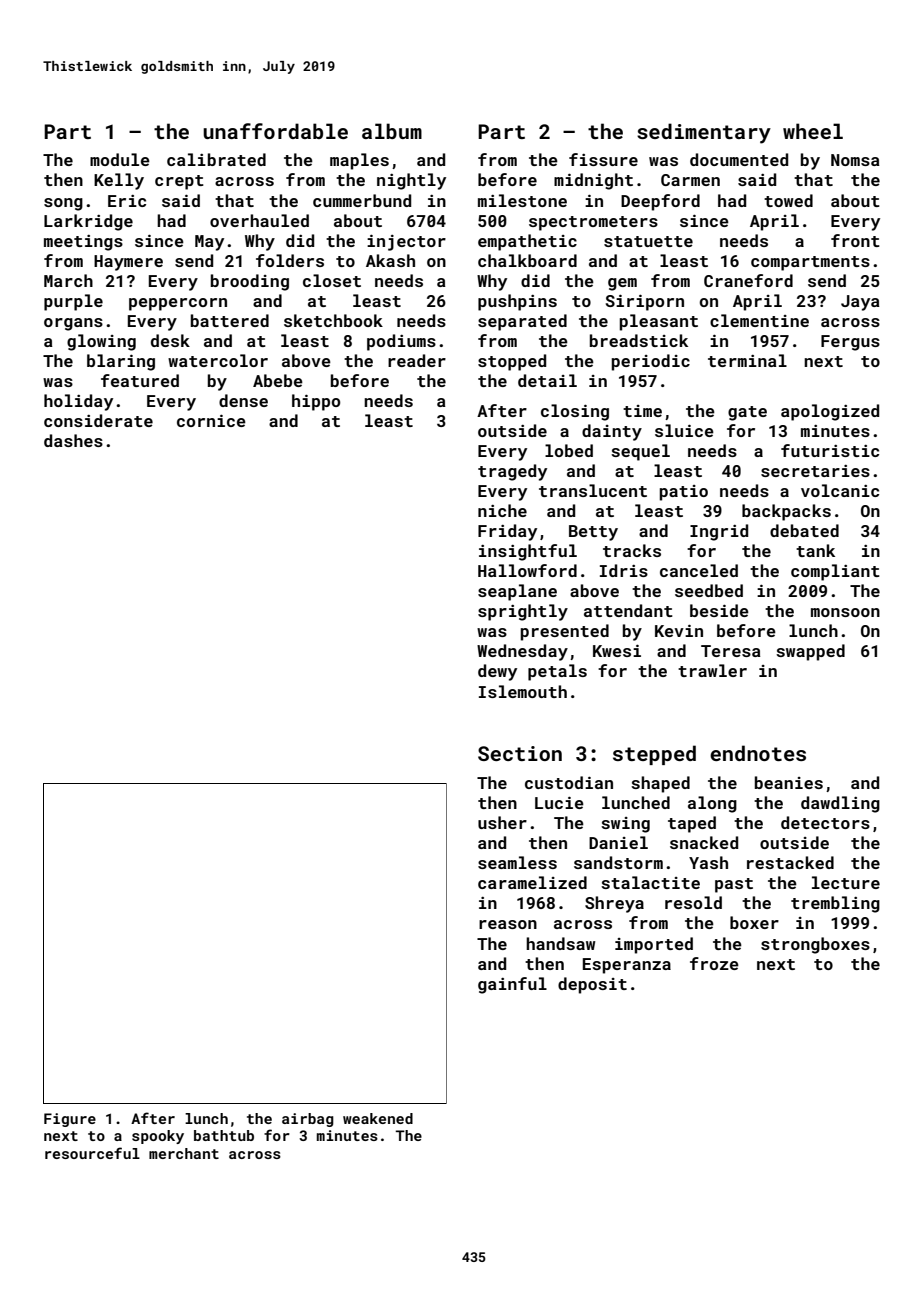 Image resolution: width=924 pixels, height=1308 pixels. I want to click on cornice, so click(211, 421).
